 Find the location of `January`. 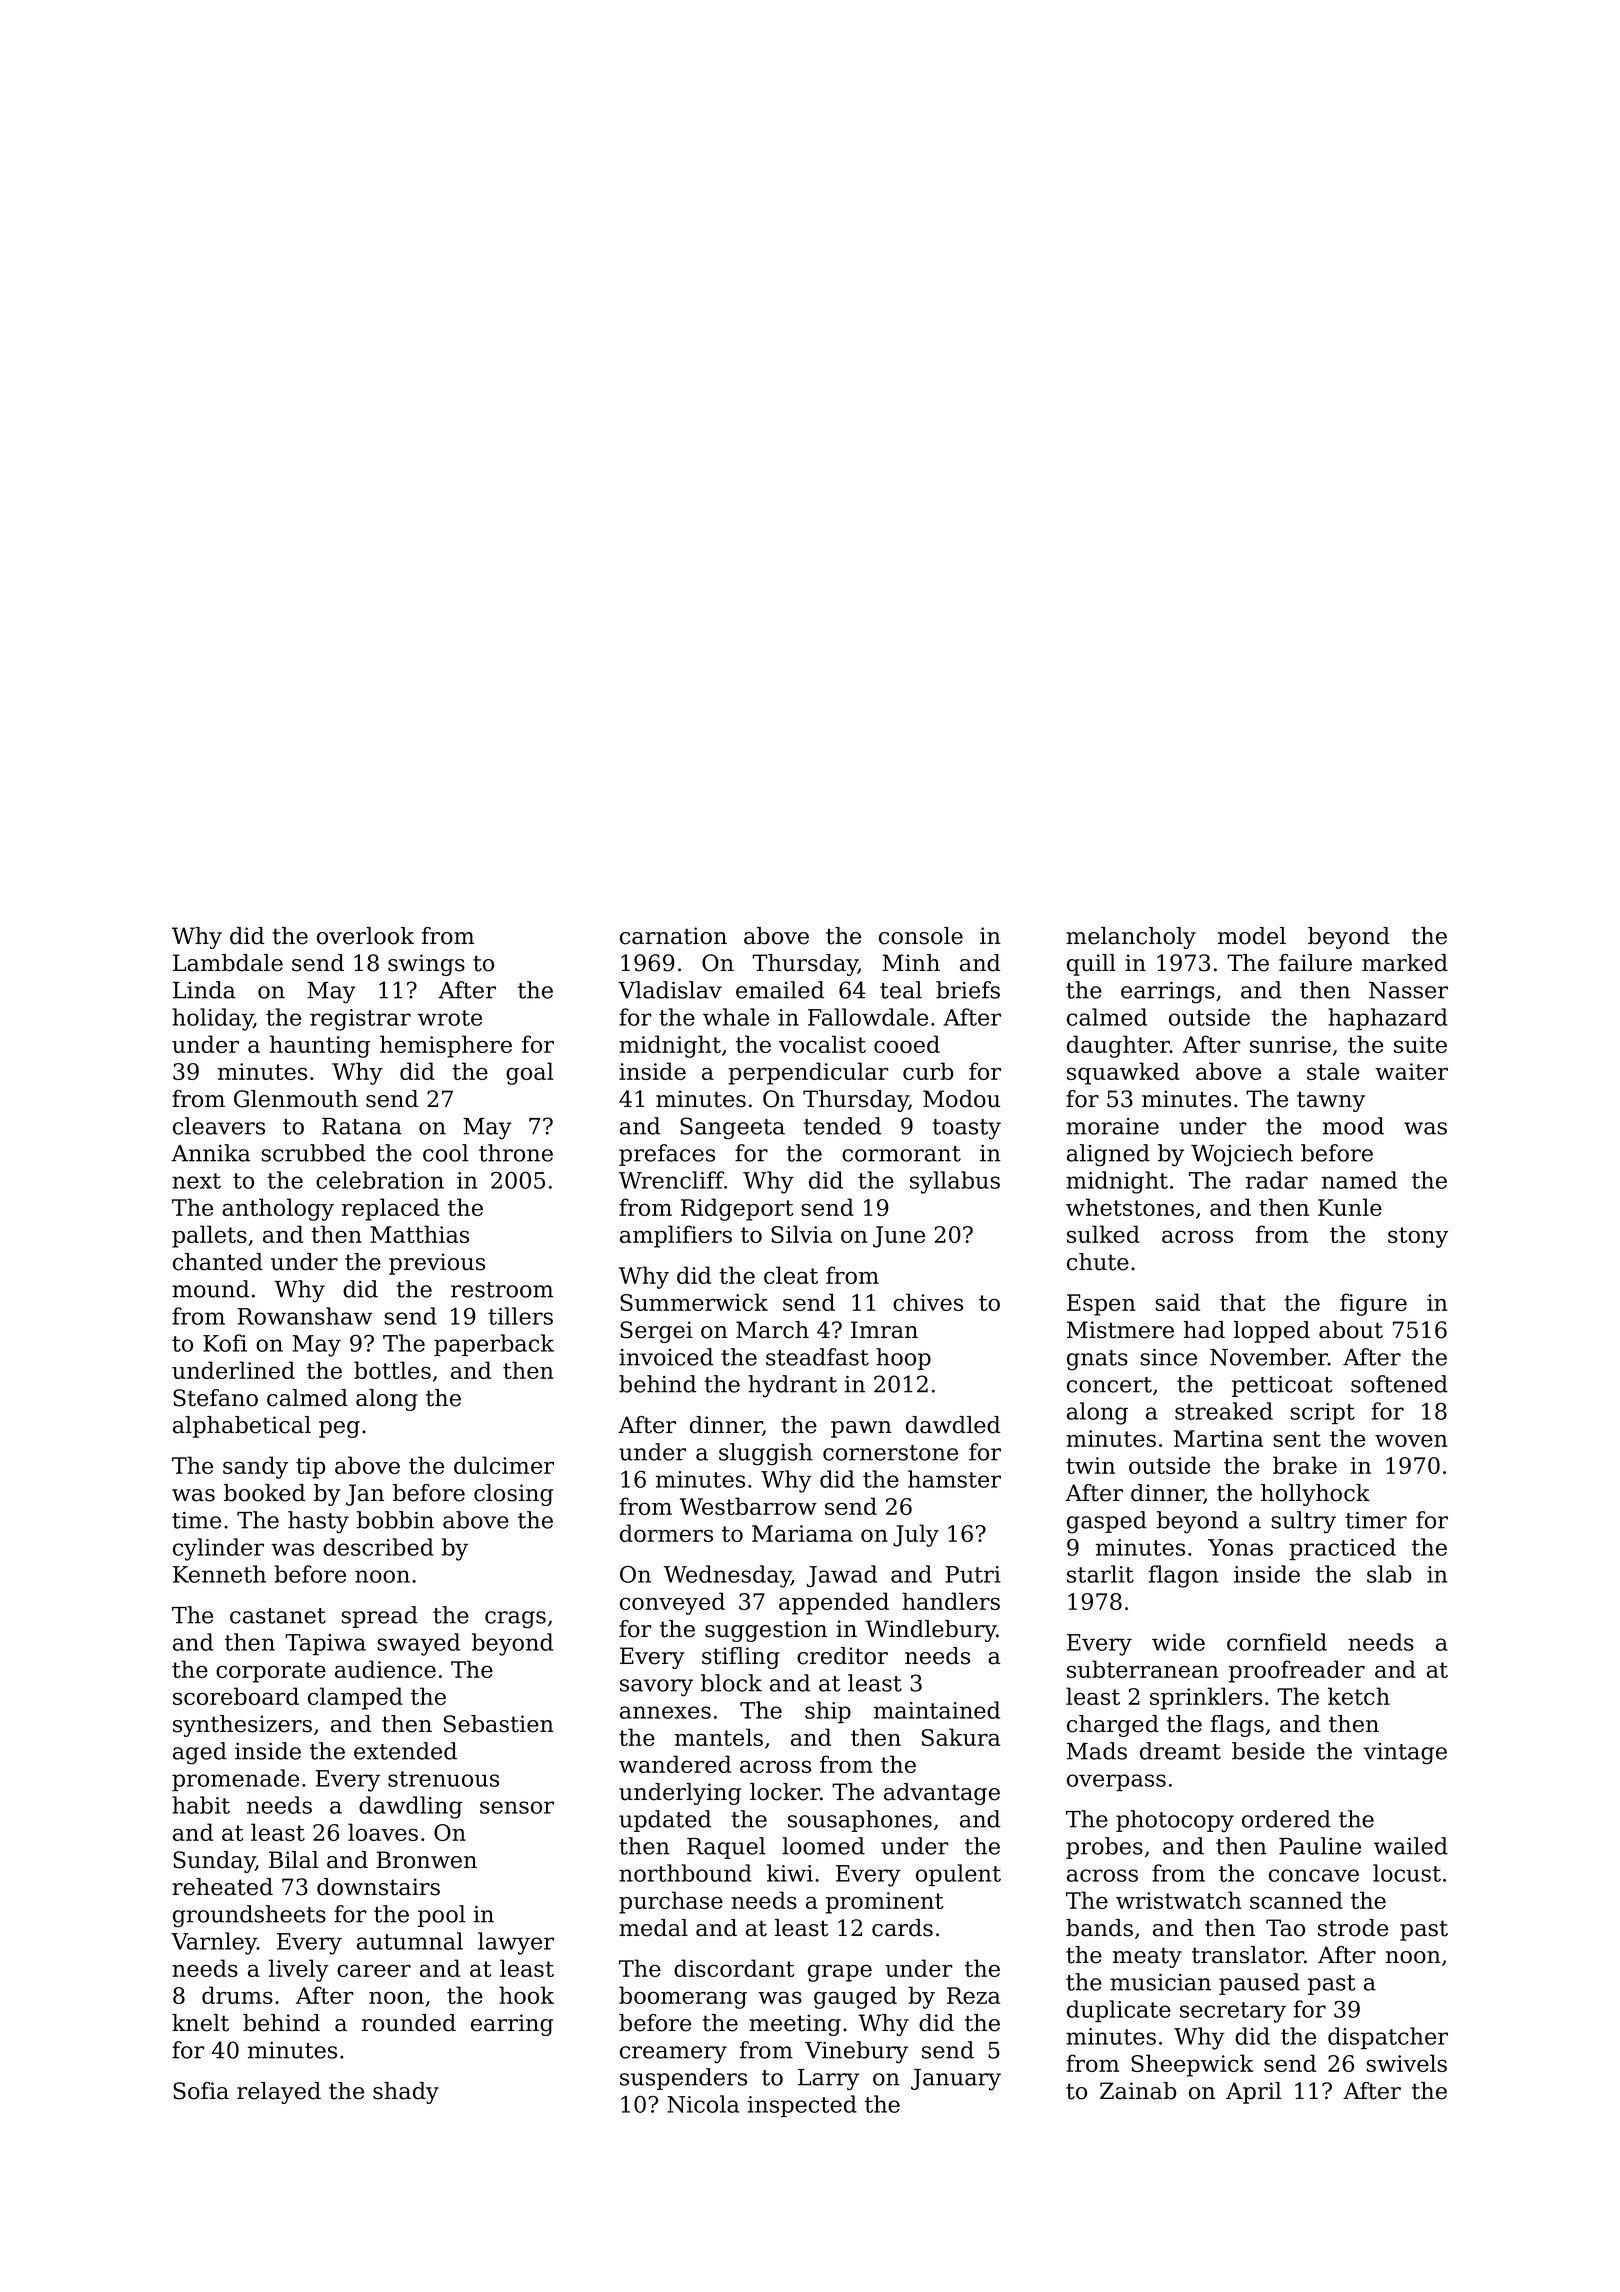

January is located at coordinates (956, 2080).
